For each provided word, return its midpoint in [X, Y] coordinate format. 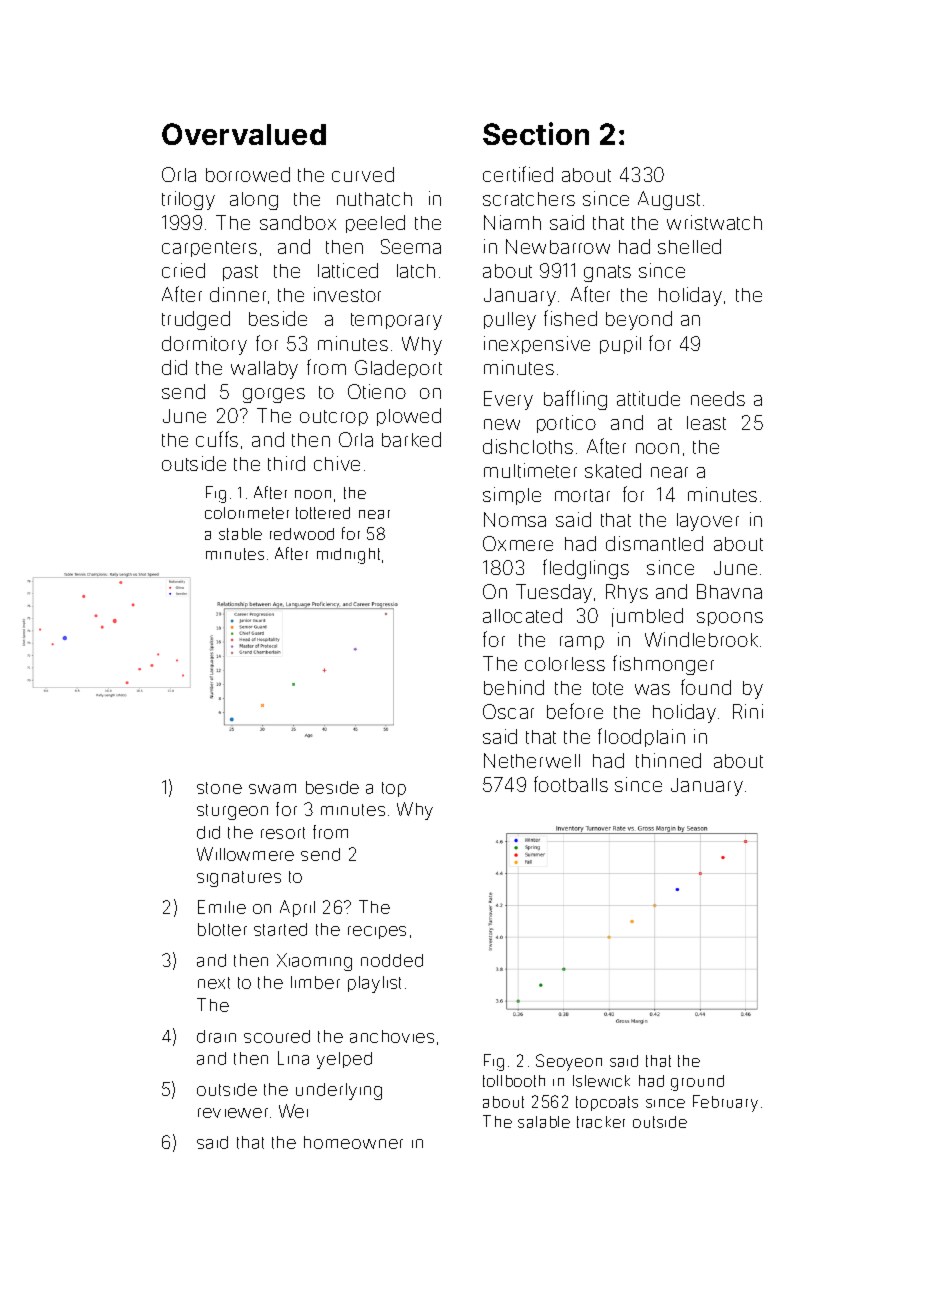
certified [518, 174]
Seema [411, 246]
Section [536, 133]
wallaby [264, 370]
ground [697, 1083]
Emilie [222, 907]
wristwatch [714, 222]
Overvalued [244, 134]
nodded [392, 960]
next [214, 983]
